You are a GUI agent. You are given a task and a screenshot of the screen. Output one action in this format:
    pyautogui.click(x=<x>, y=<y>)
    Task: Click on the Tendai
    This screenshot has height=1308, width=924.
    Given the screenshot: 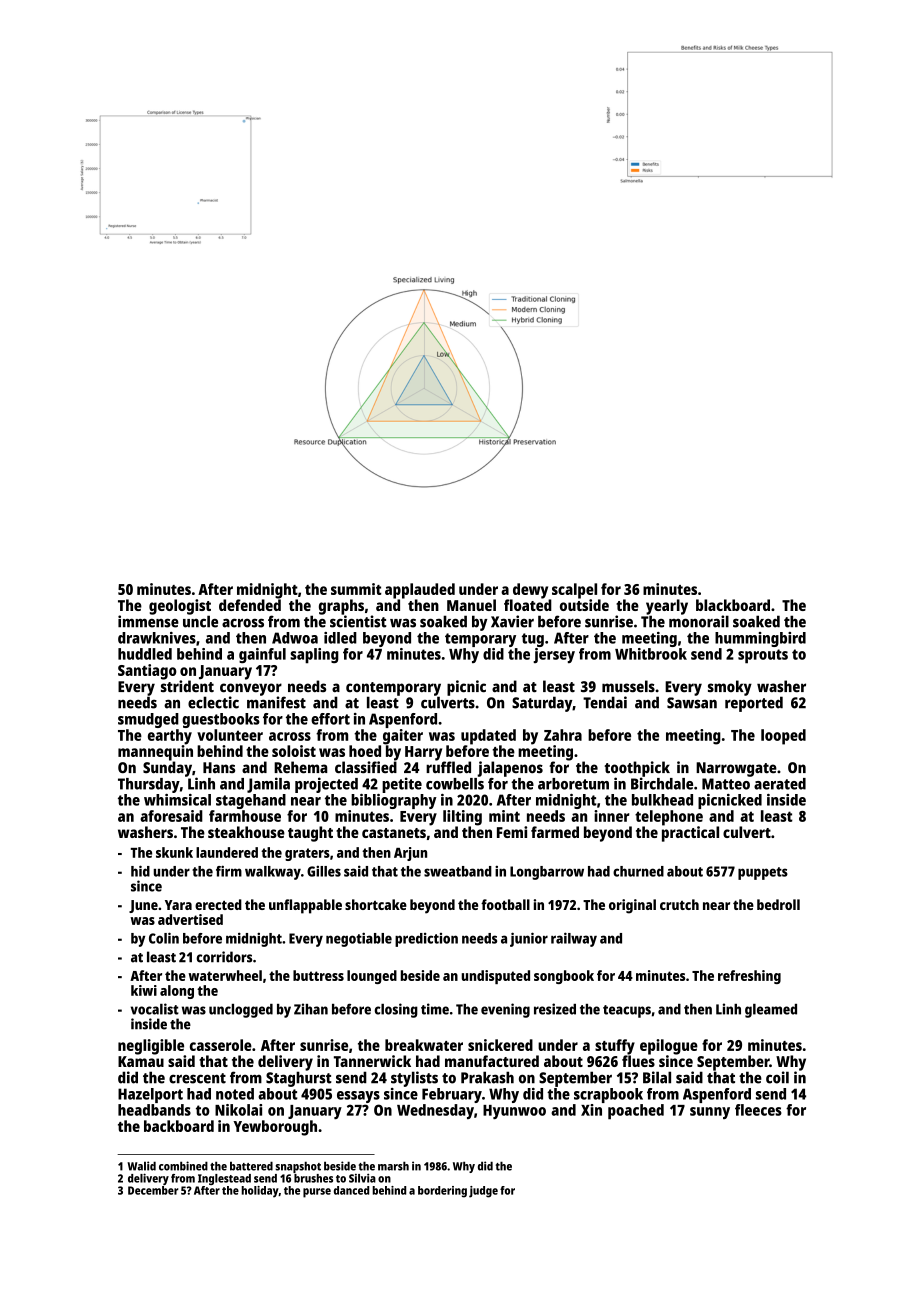 What is the action you would take?
    pyautogui.click(x=605, y=702)
